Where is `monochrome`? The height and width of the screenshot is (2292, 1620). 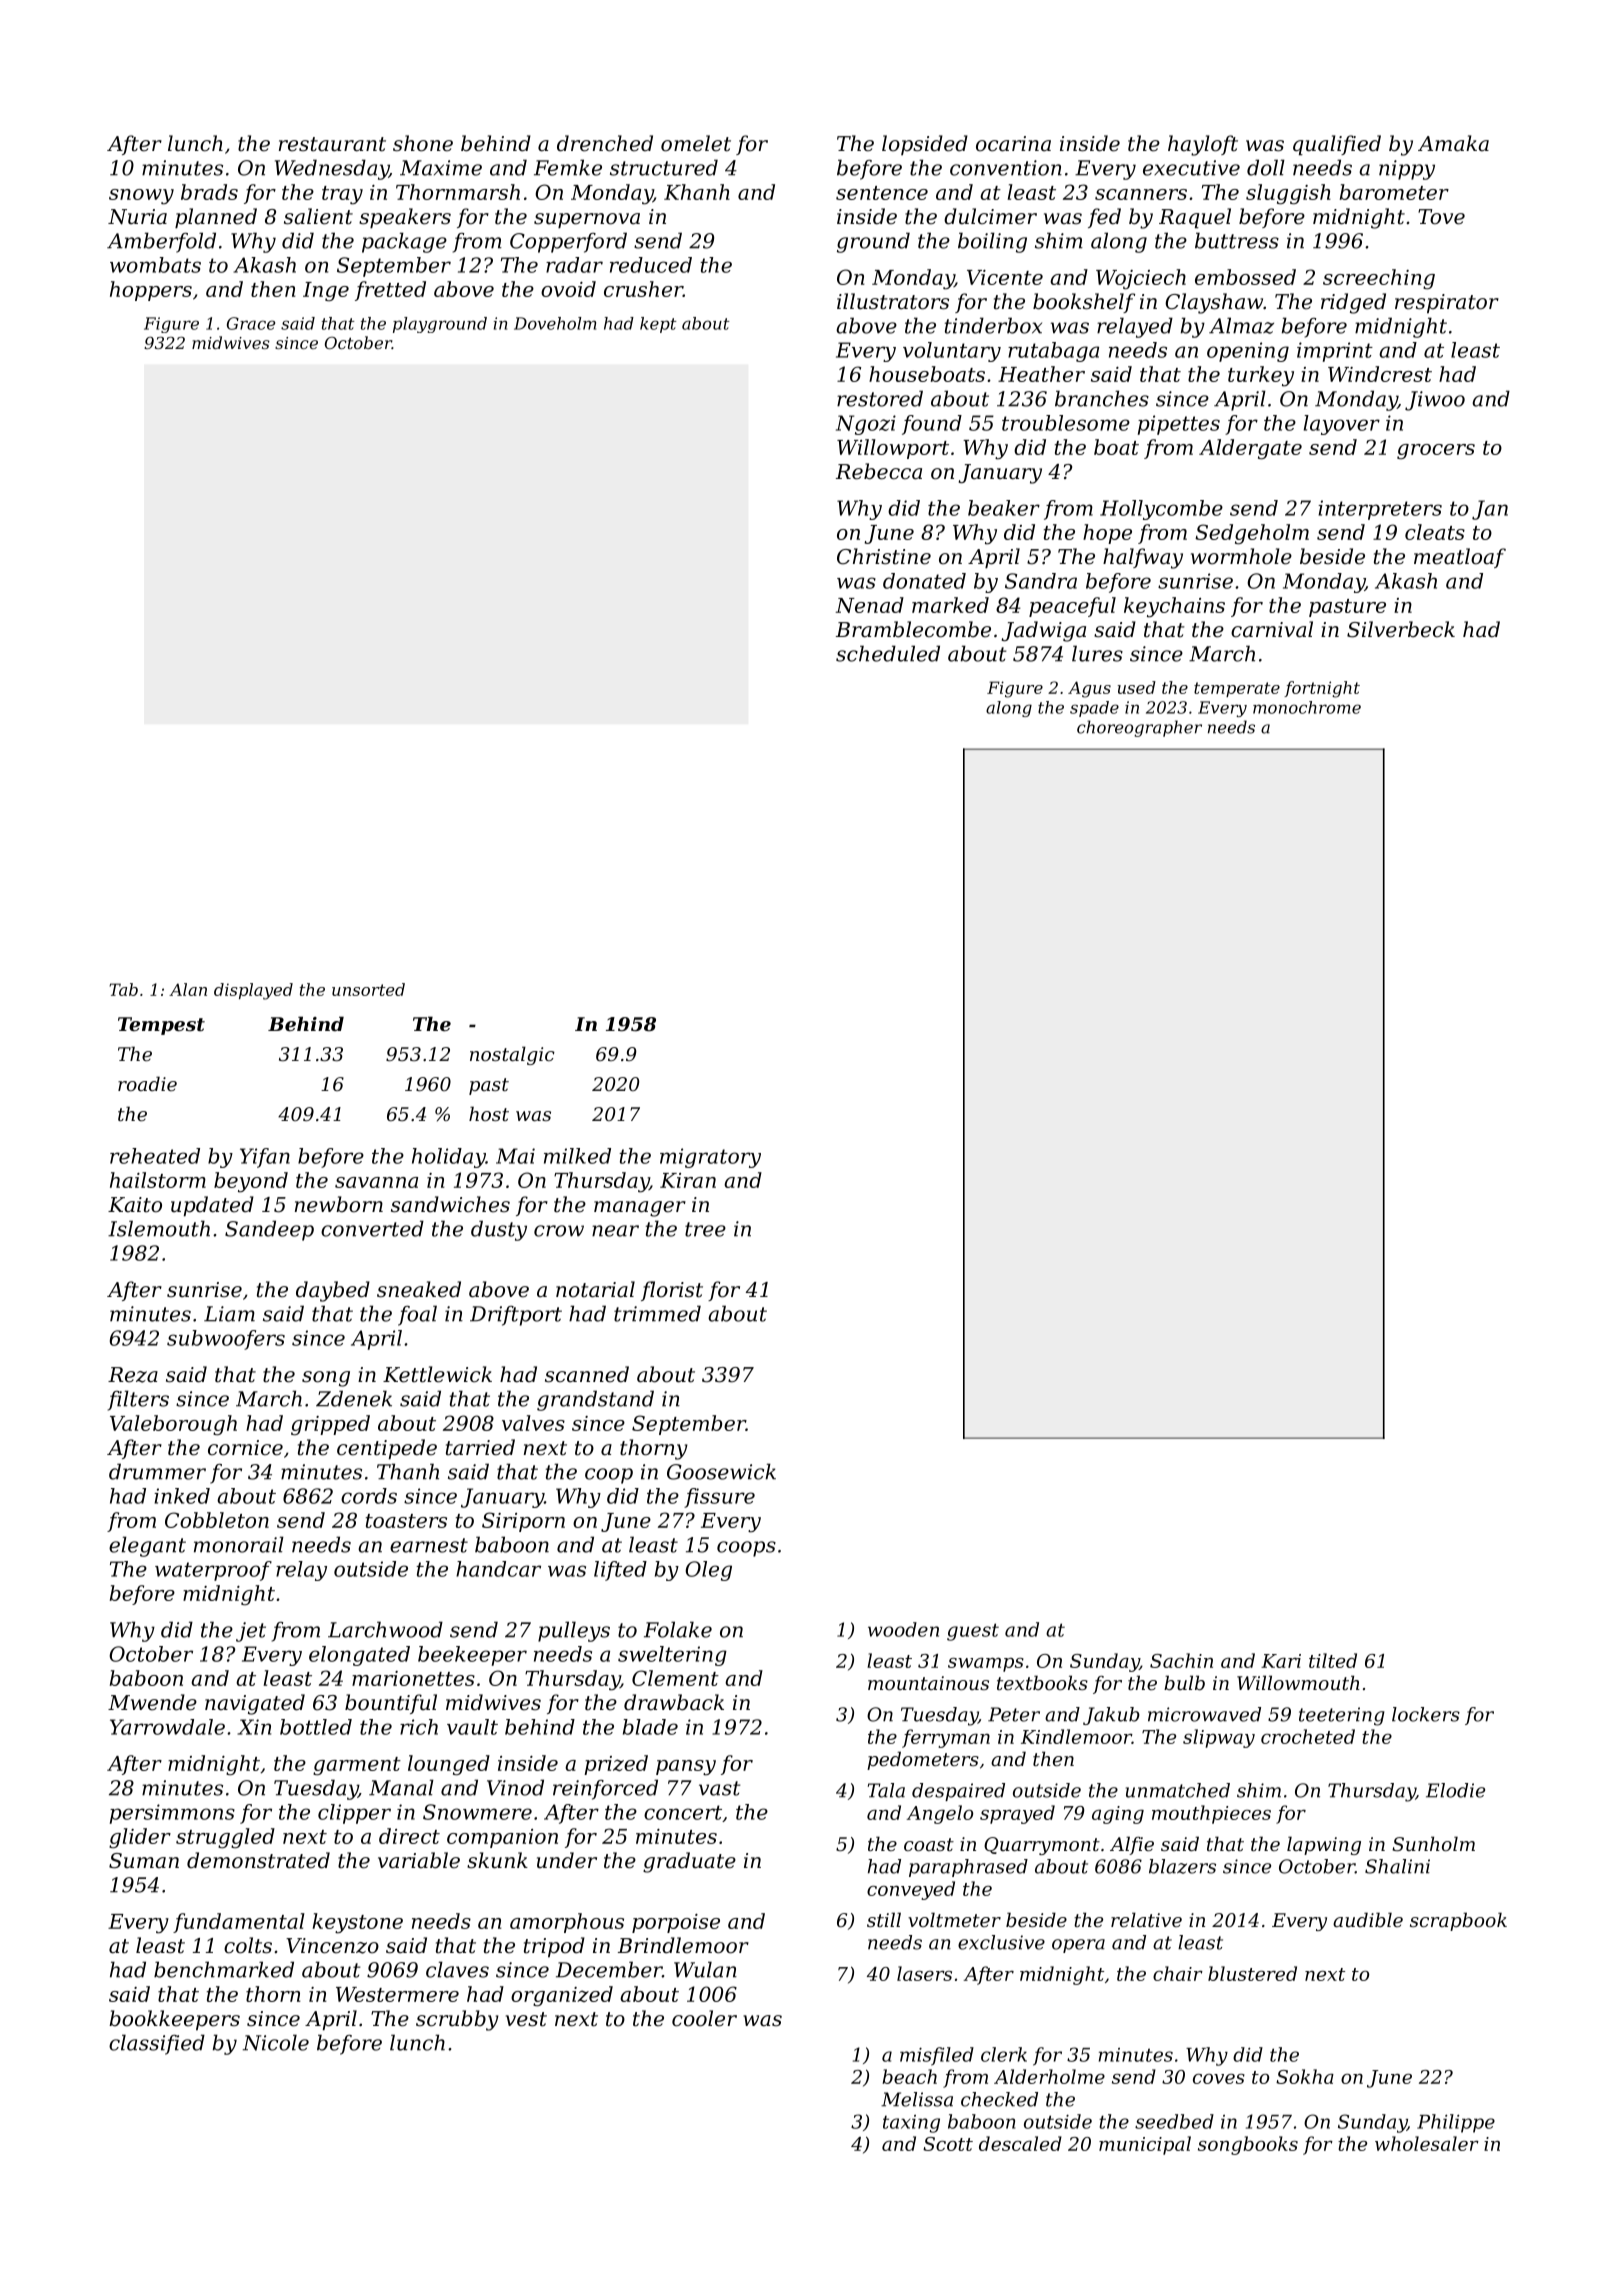 monochrome is located at coordinates (1307, 707).
